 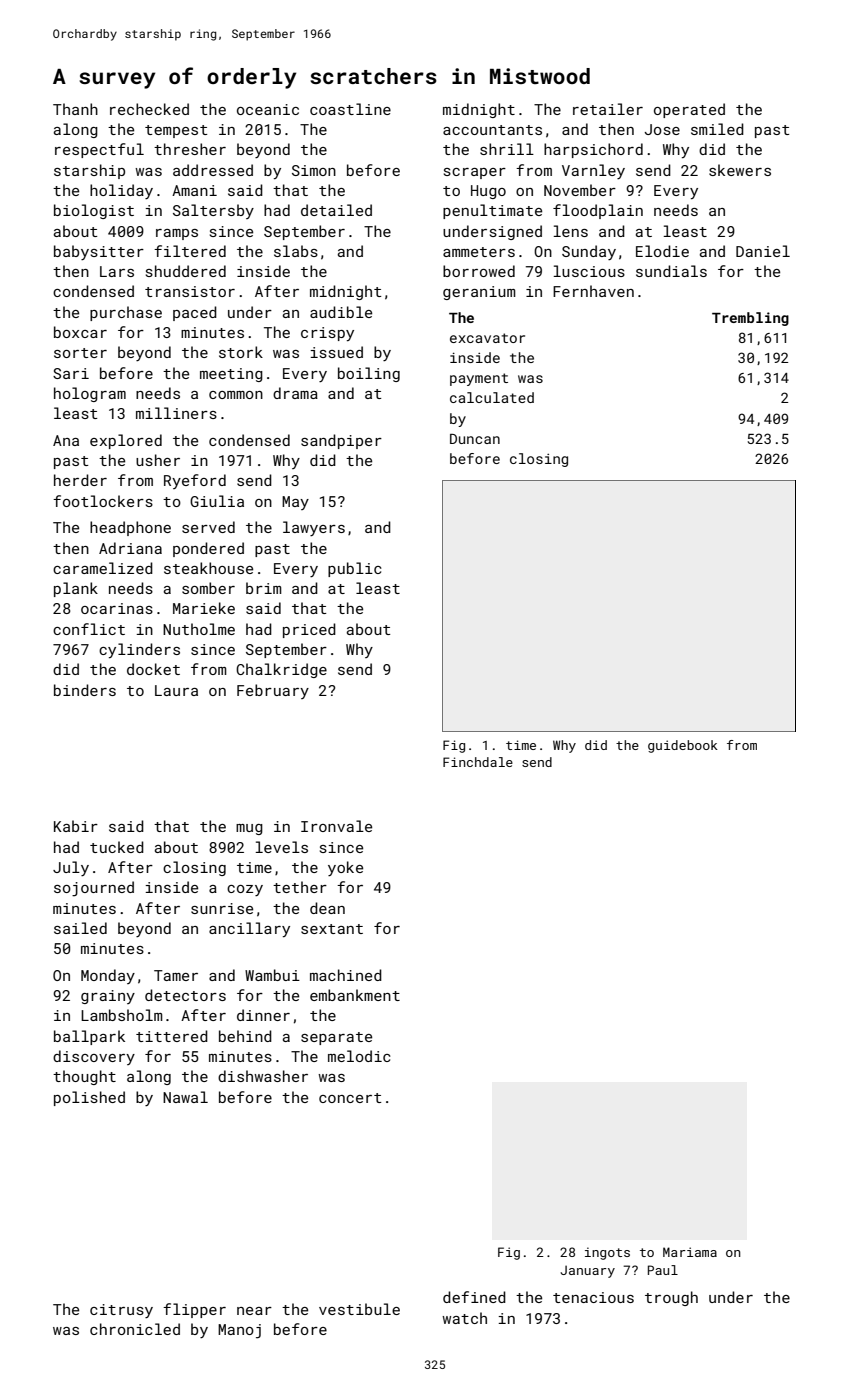 I want to click on plank, so click(x=76, y=589).
